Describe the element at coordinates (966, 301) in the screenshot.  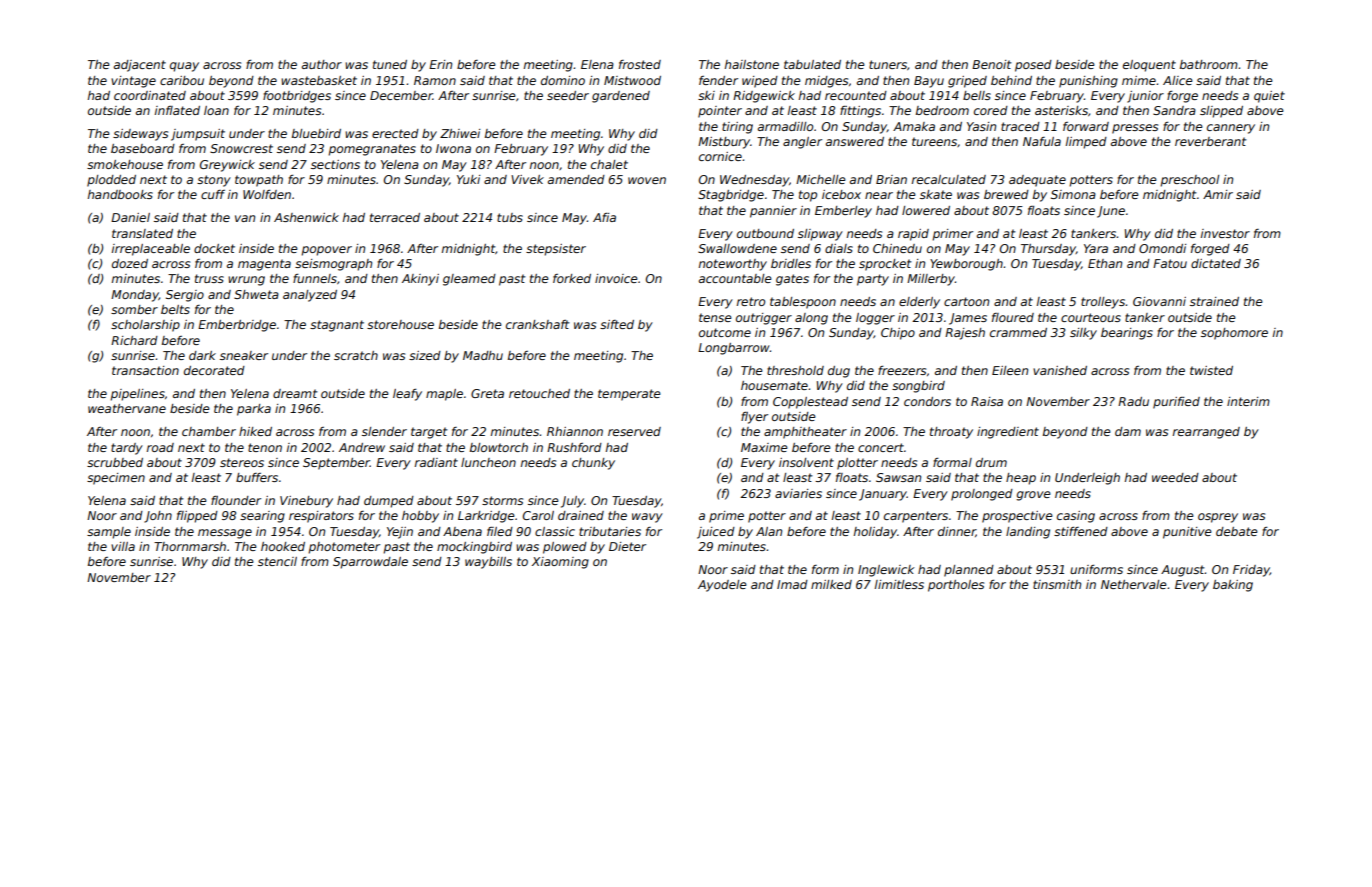
I see `cartoon` at that location.
